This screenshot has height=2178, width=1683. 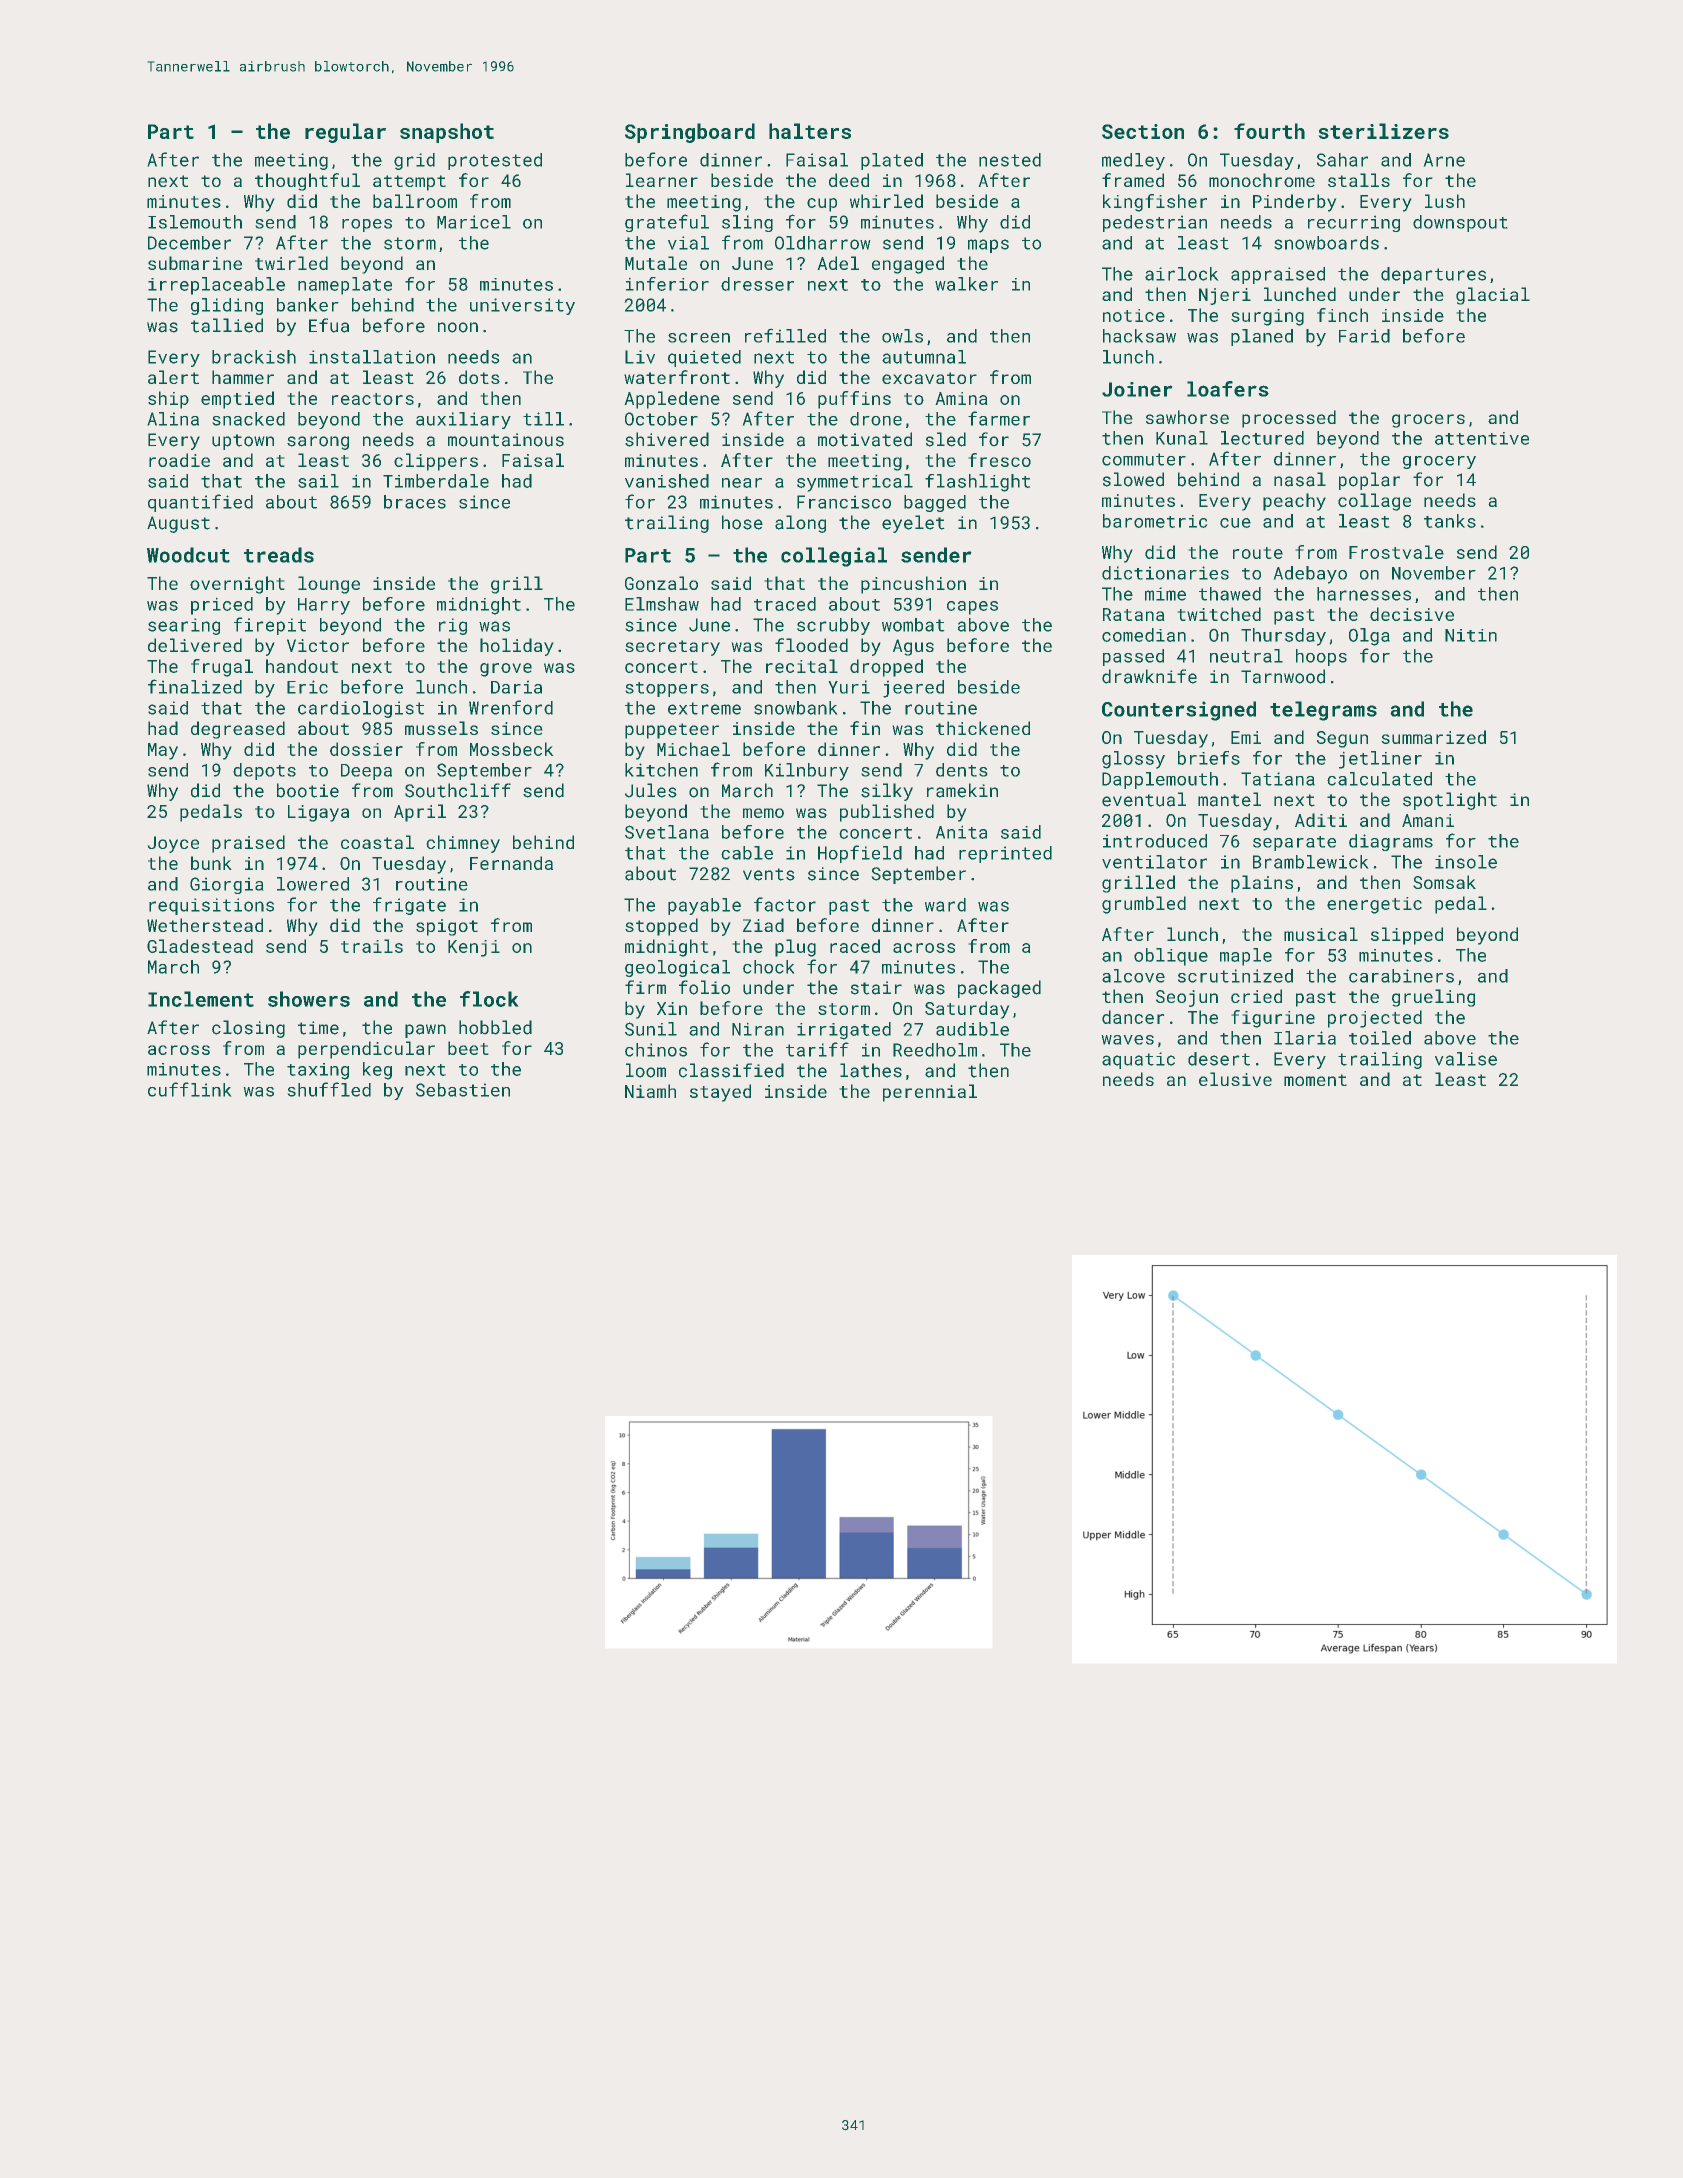 What do you see at coordinates (1383, 131) in the screenshot?
I see `sterilizers` at bounding box center [1383, 131].
